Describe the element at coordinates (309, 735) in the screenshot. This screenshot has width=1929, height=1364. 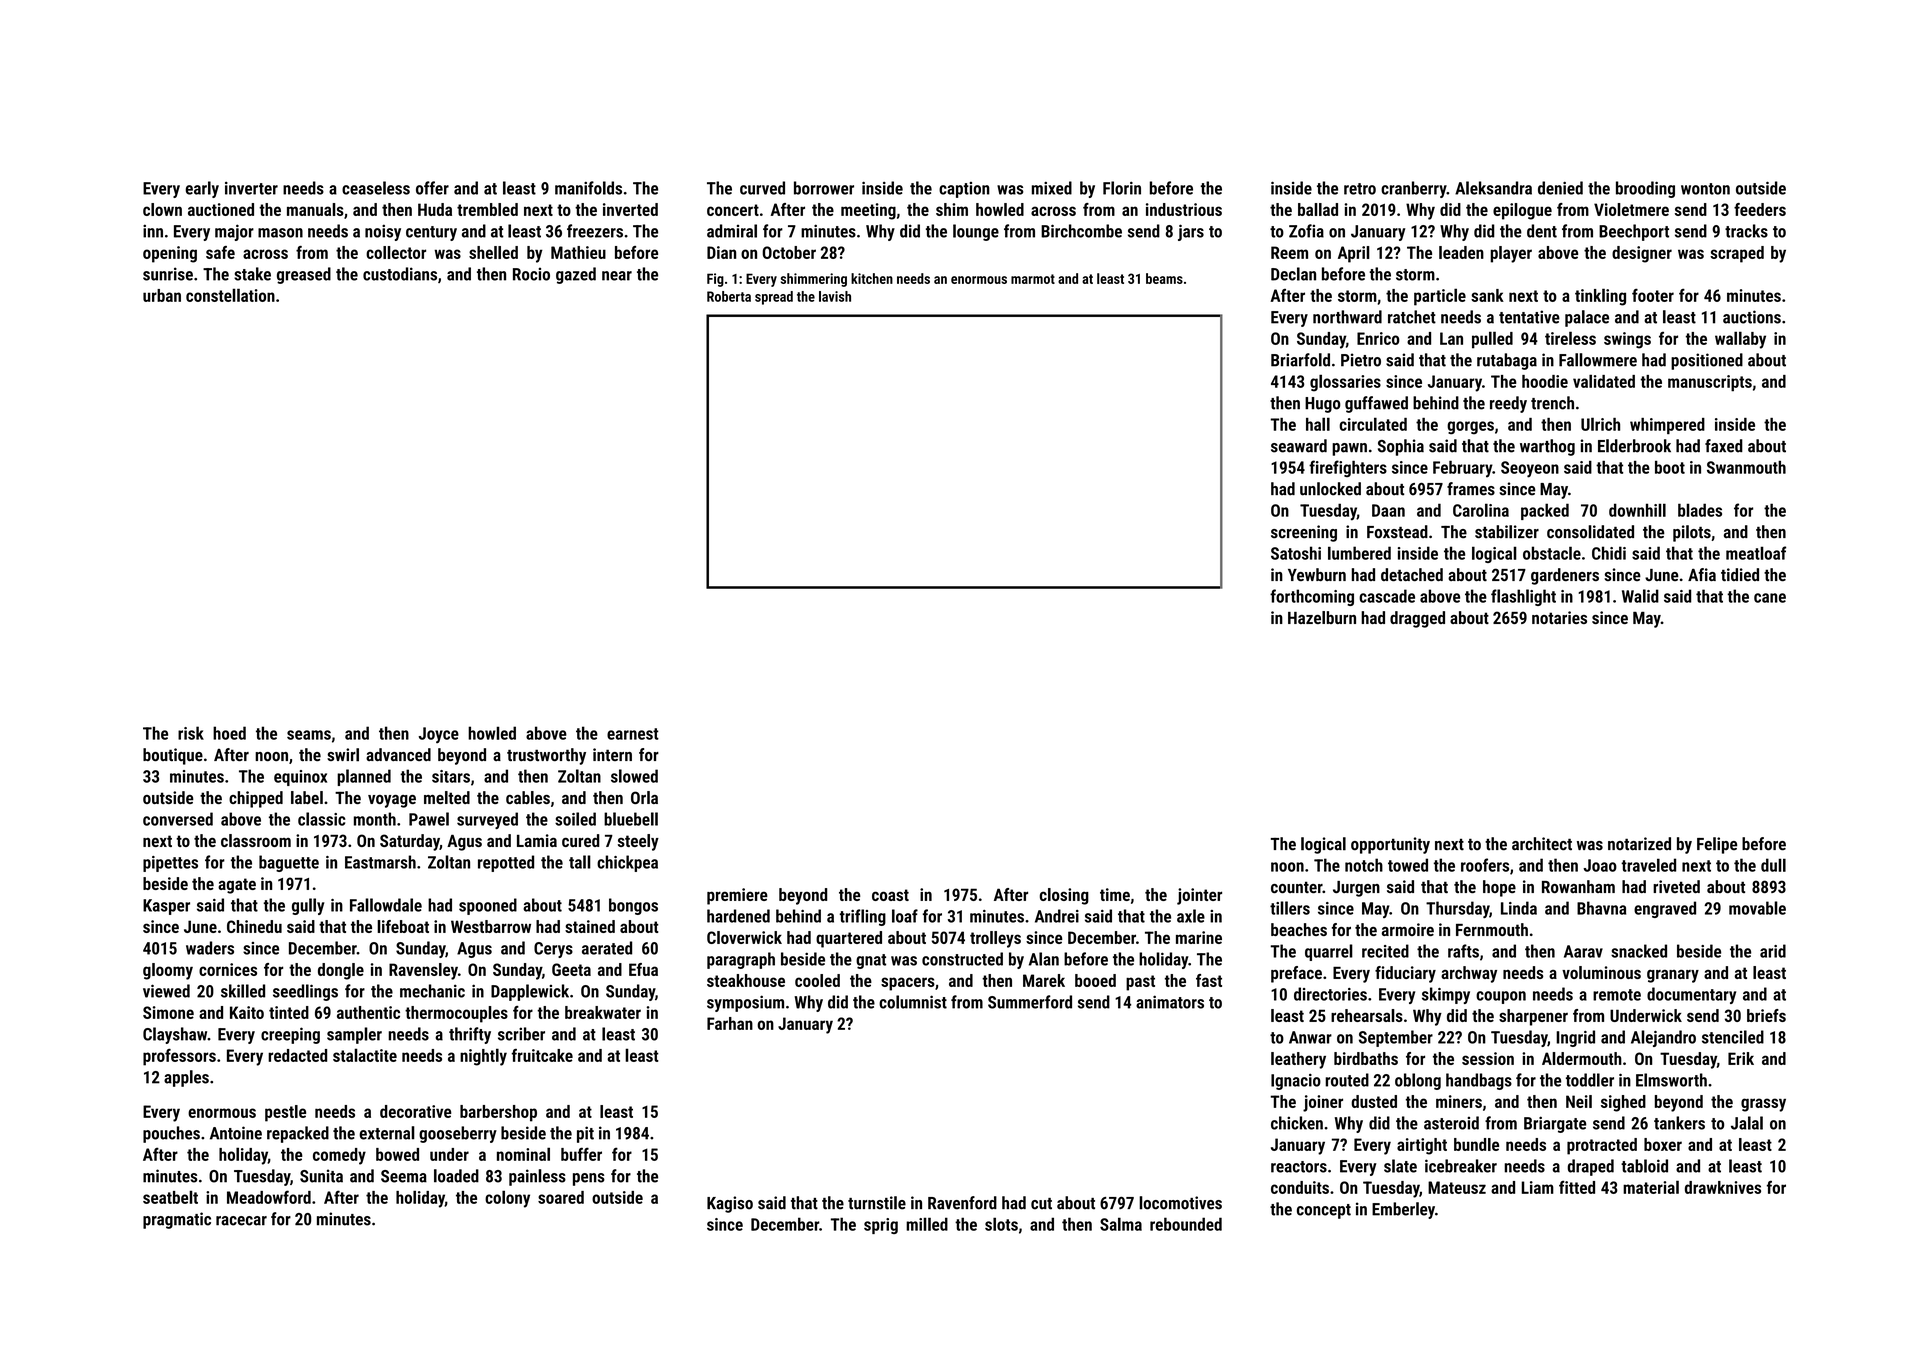
I see `seams` at that location.
